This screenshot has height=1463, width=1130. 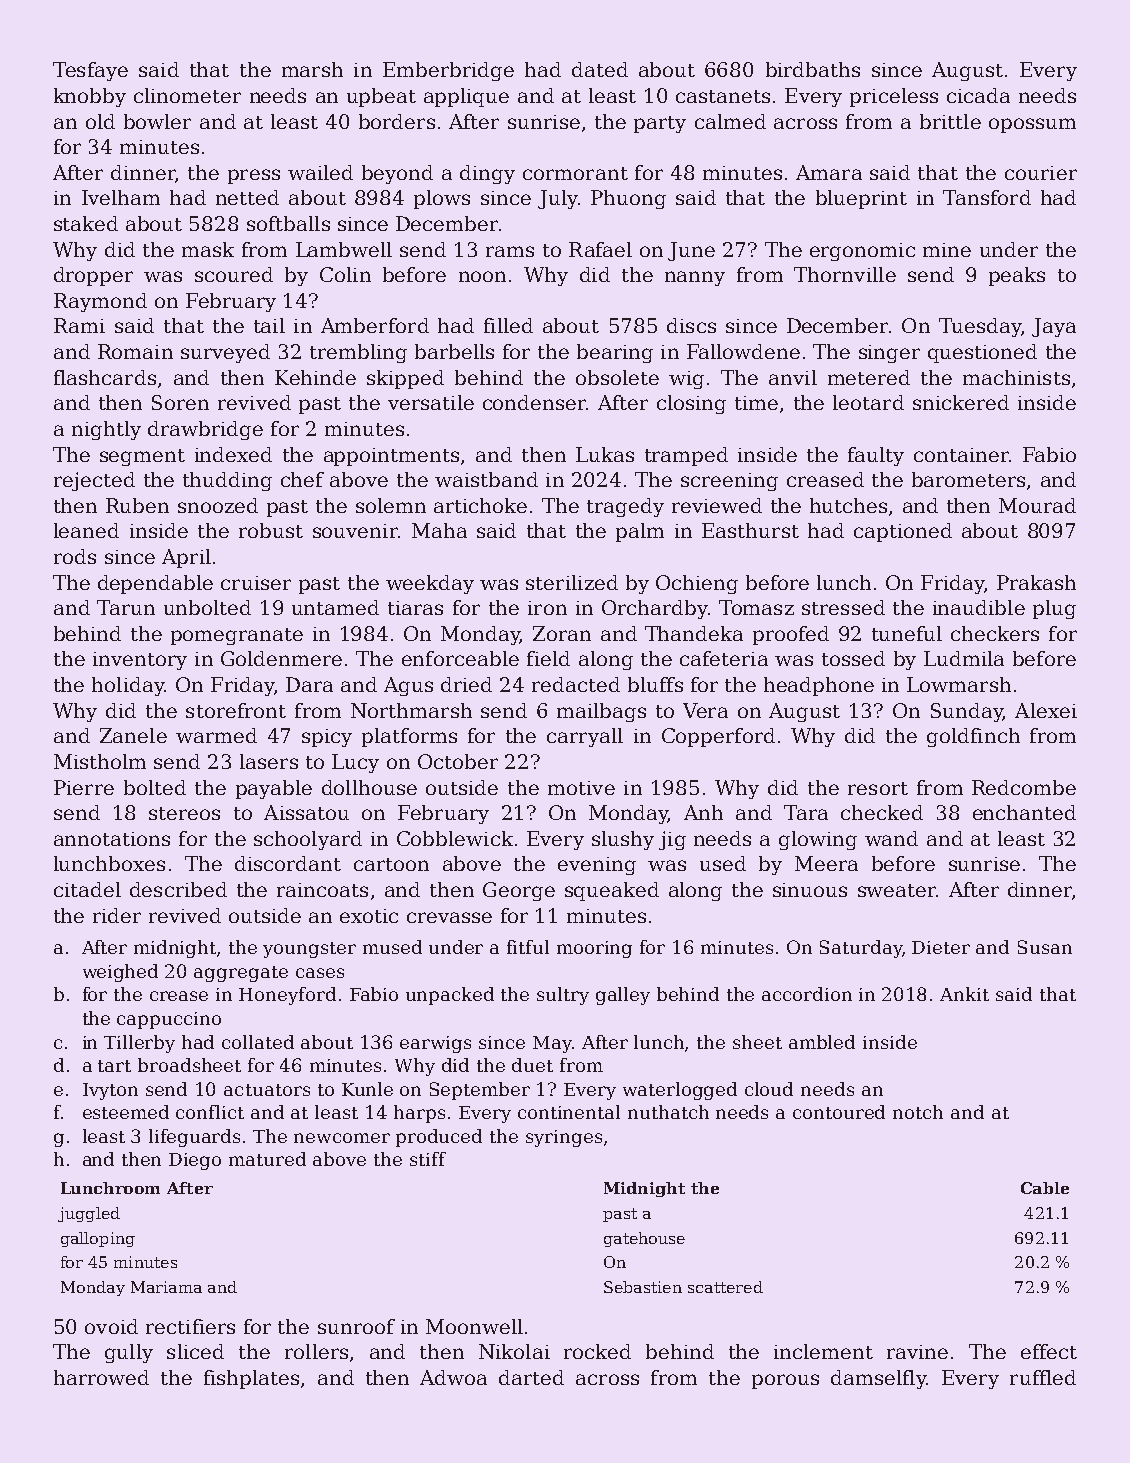 I want to click on Tillerby, so click(x=139, y=1044).
